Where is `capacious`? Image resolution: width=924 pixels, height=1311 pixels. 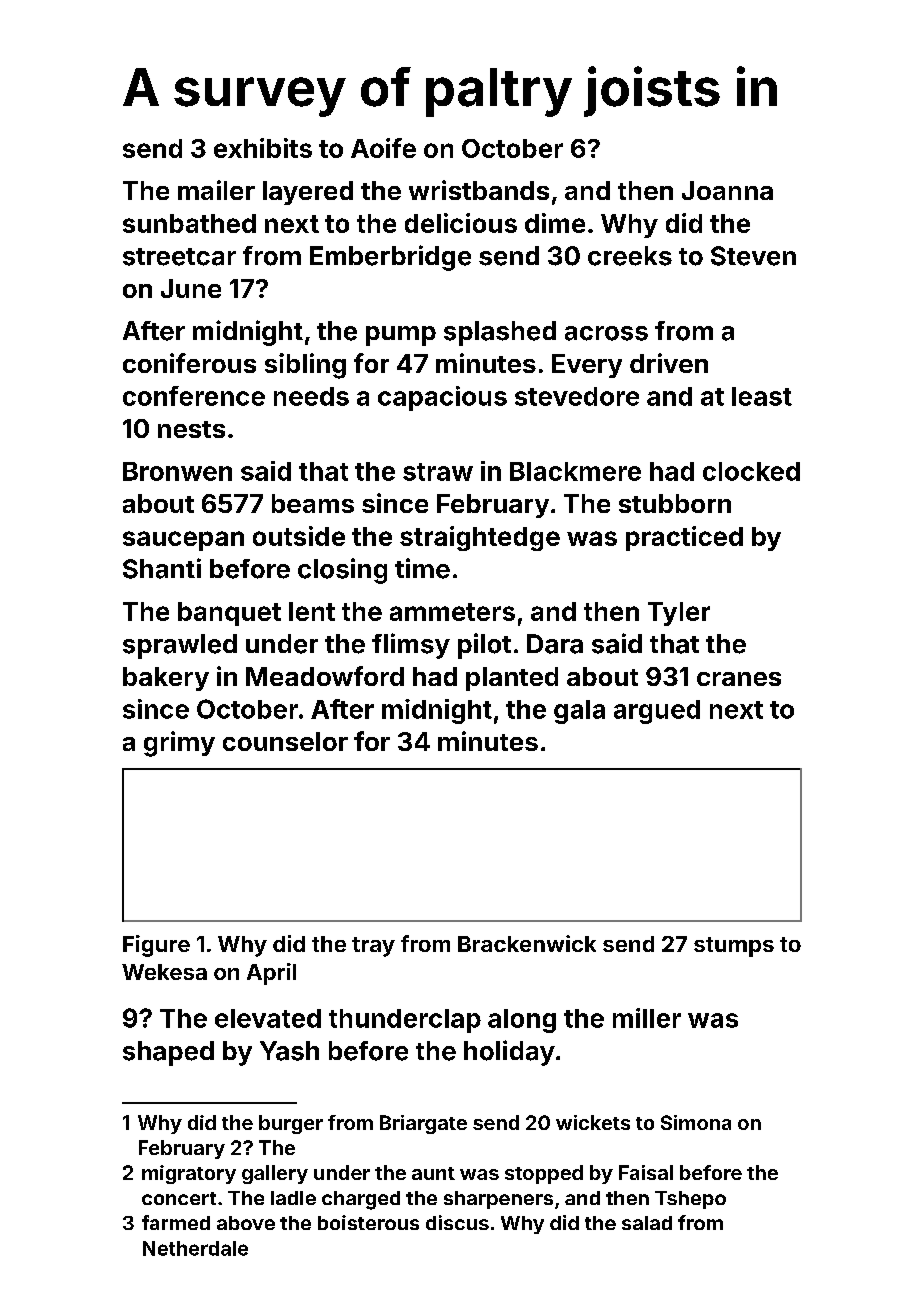
capacious is located at coordinates (442, 398).
